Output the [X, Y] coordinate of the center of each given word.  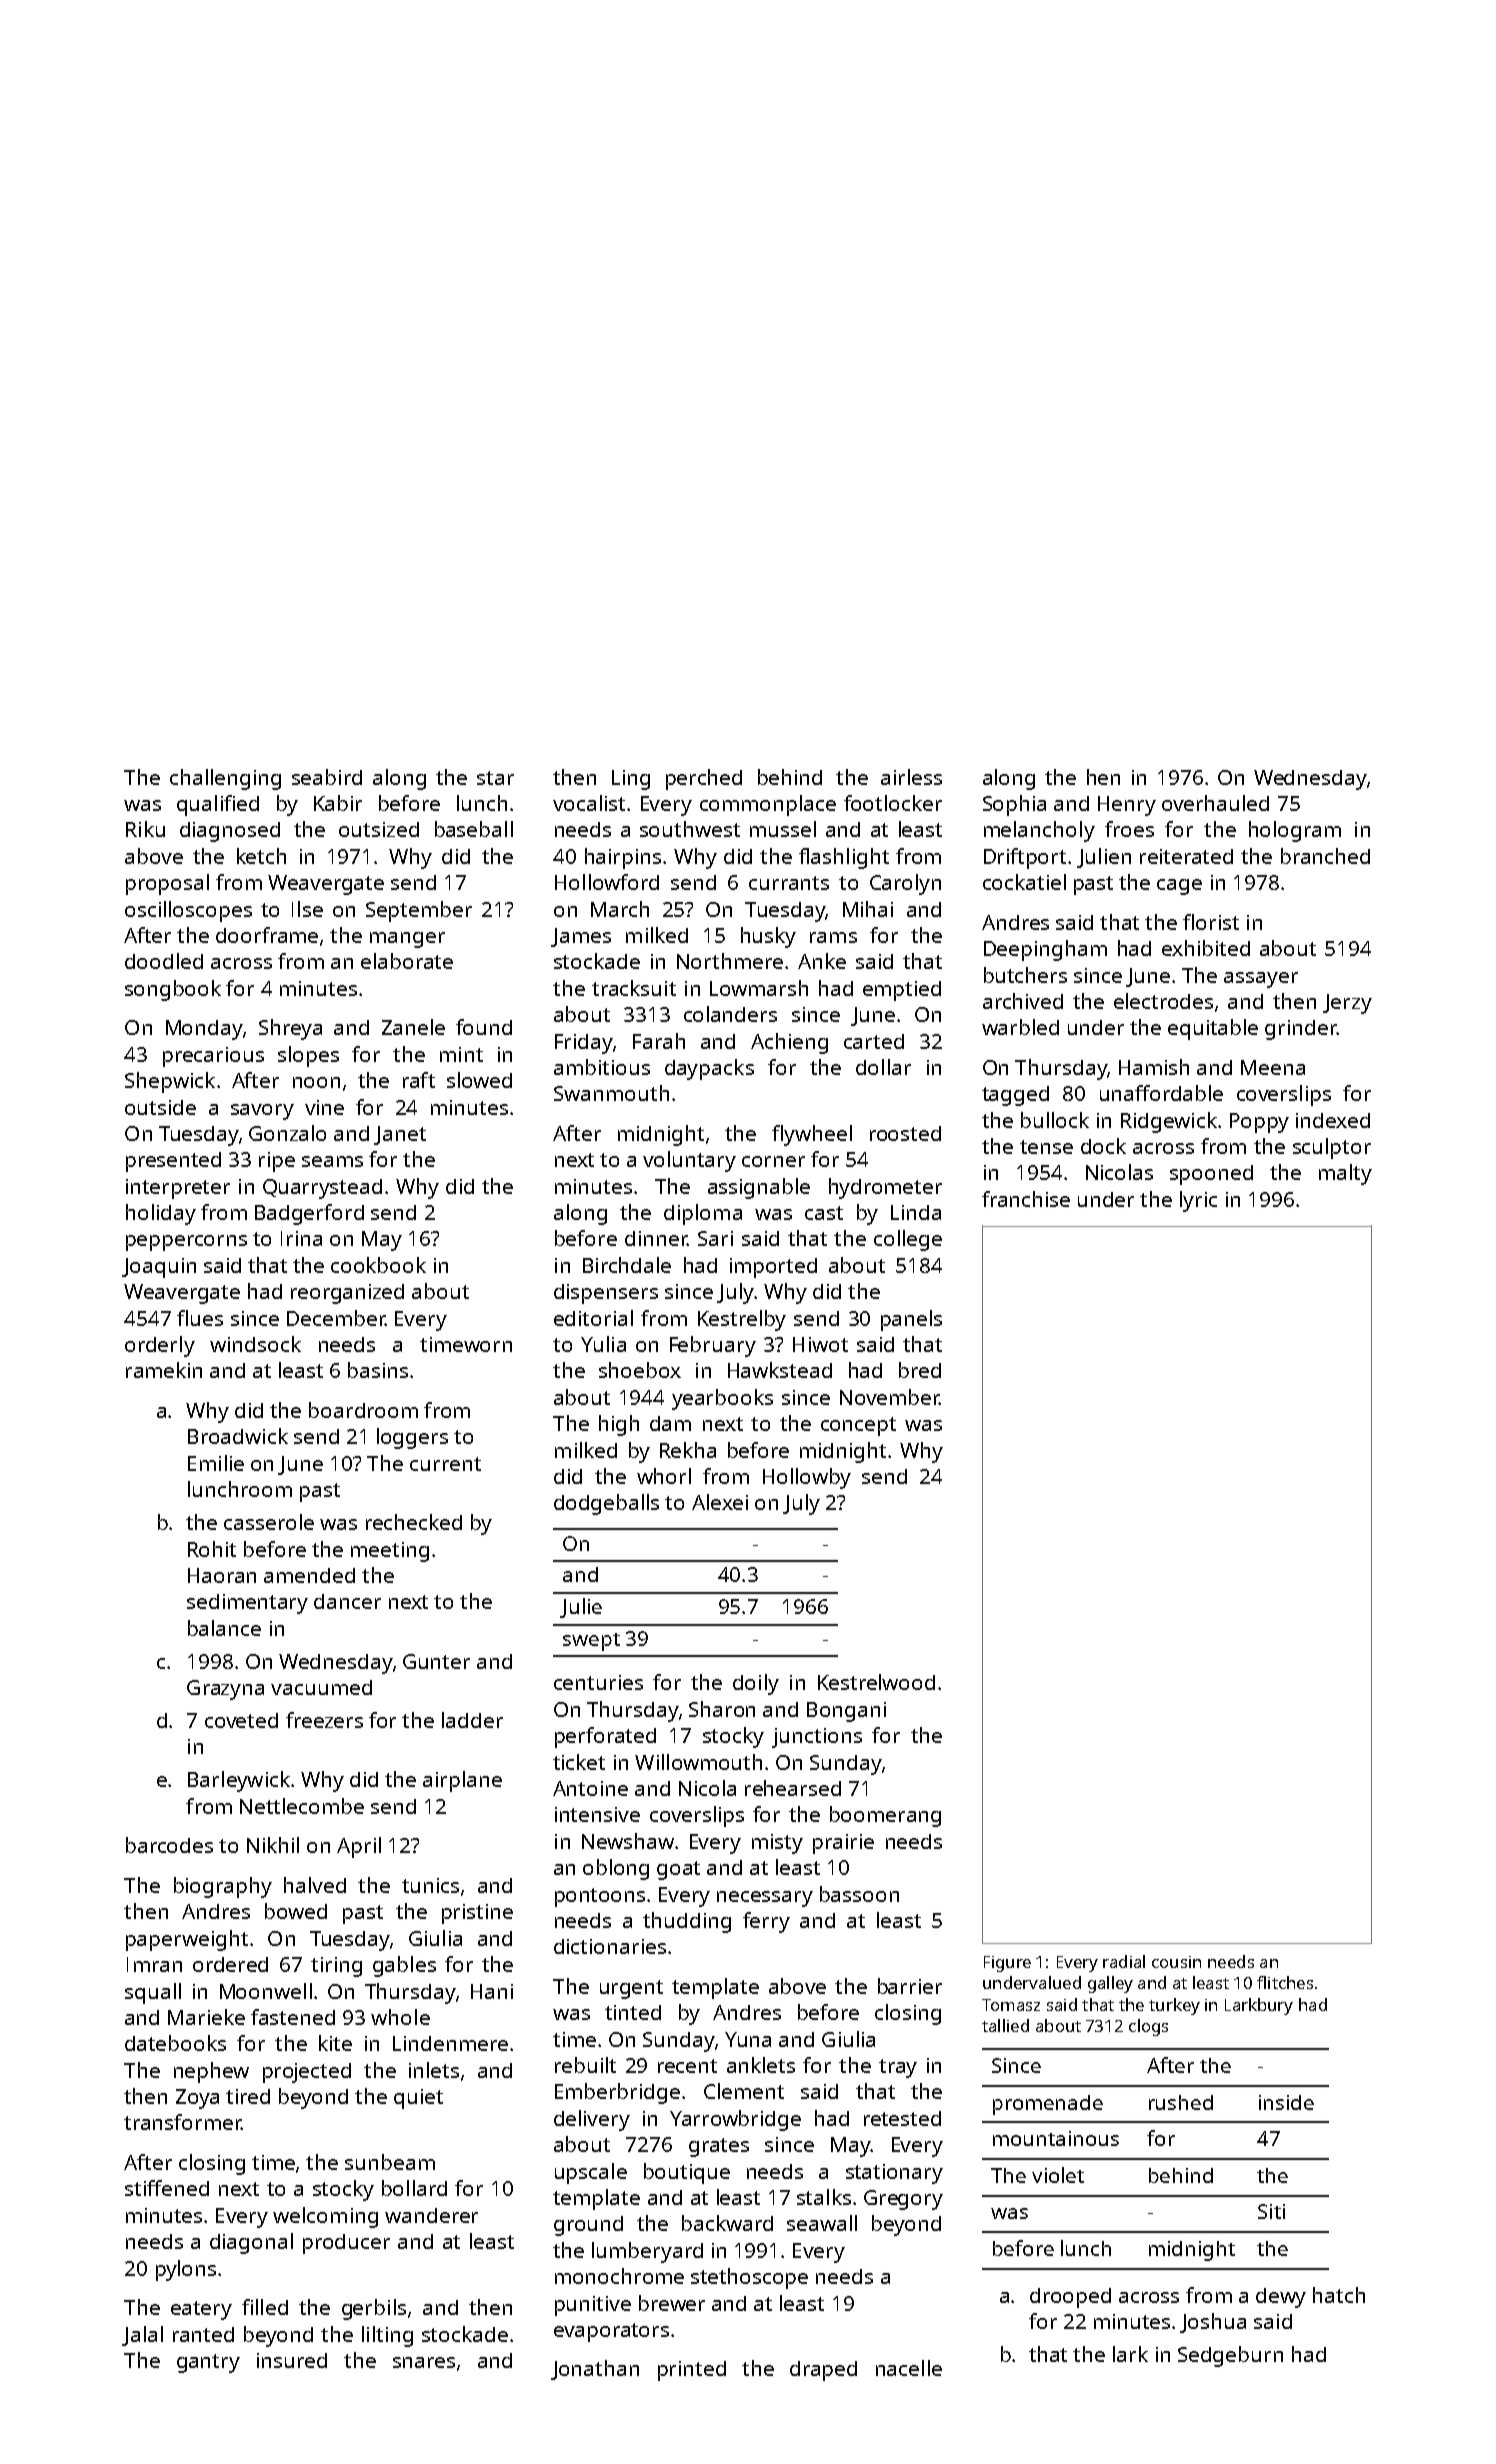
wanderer [431, 2215]
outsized [379, 829]
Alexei [720, 1502]
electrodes [1163, 1001]
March [620, 909]
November [890, 1397]
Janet [400, 1135]
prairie [843, 1844]
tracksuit [634, 988]
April [359, 1847]
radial [1124, 1961]
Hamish [1154, 1067]
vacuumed [321, 1687]
